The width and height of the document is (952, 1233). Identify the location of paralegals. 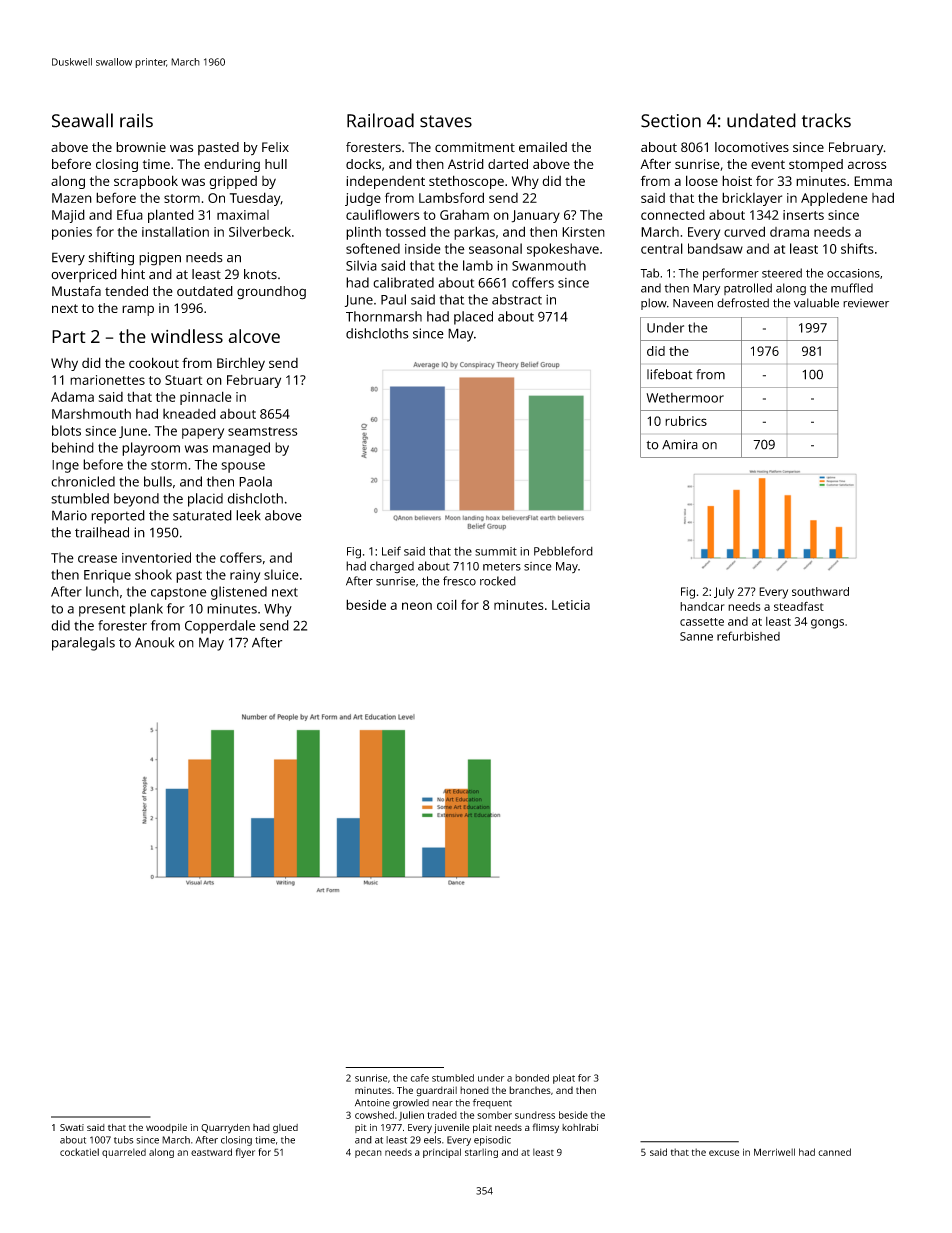
(83, 644).
